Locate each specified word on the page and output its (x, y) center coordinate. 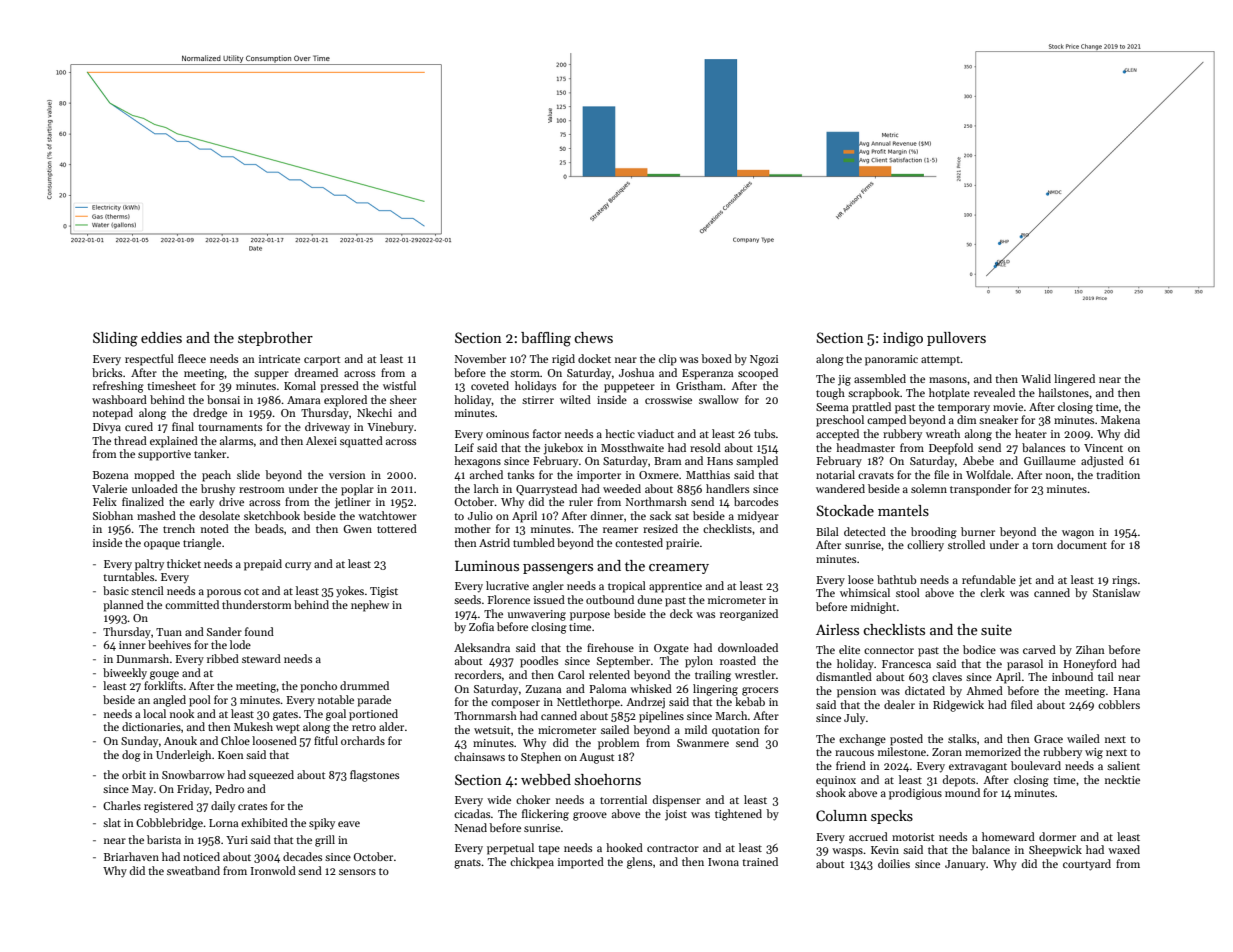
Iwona (723, 862)
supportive (164, 455)
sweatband (193, 870)
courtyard (1087, 865)
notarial (835, 474)
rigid (563, 360)
